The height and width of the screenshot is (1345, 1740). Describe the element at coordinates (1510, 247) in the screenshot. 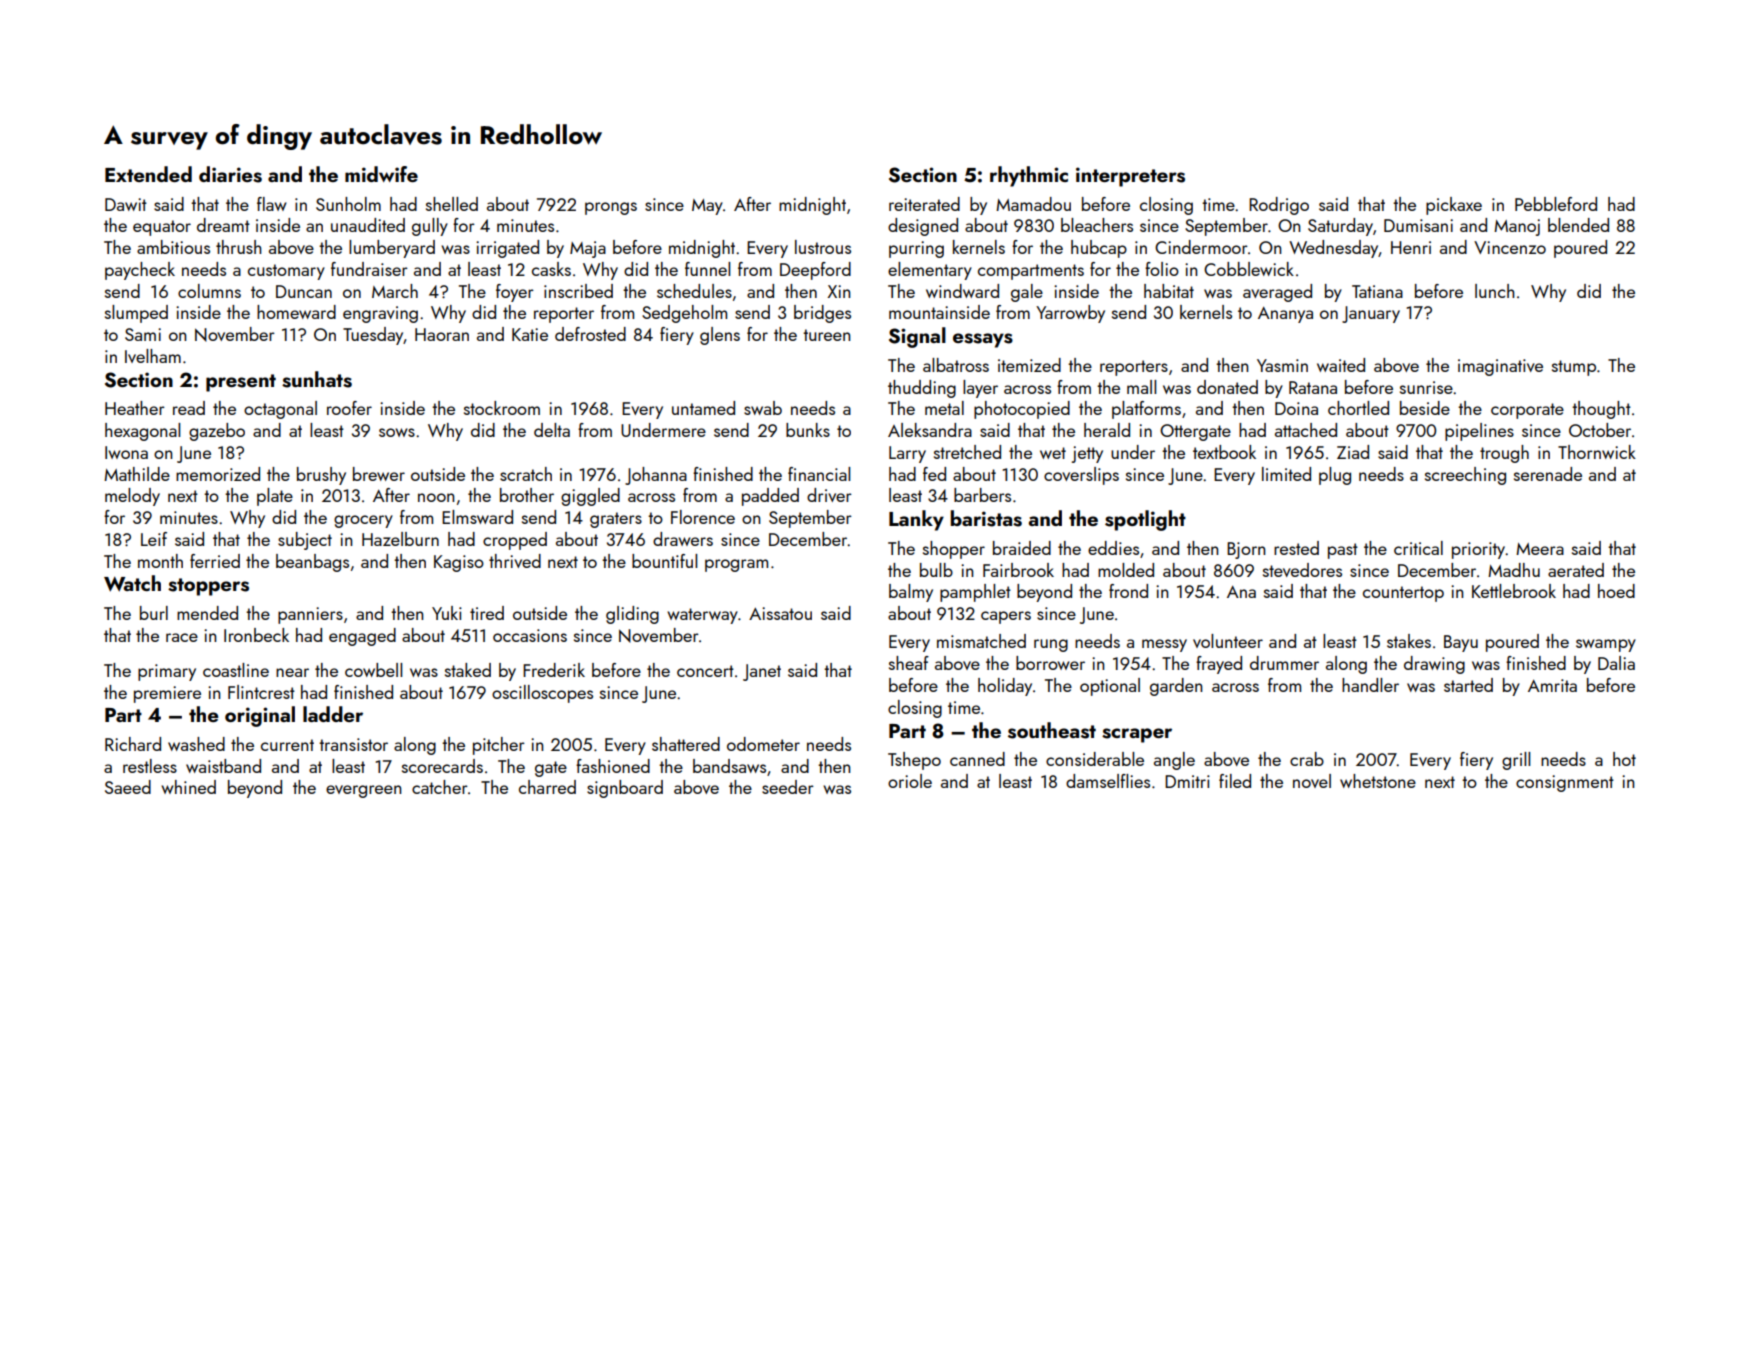

I see `Vincenzo` at that location.
